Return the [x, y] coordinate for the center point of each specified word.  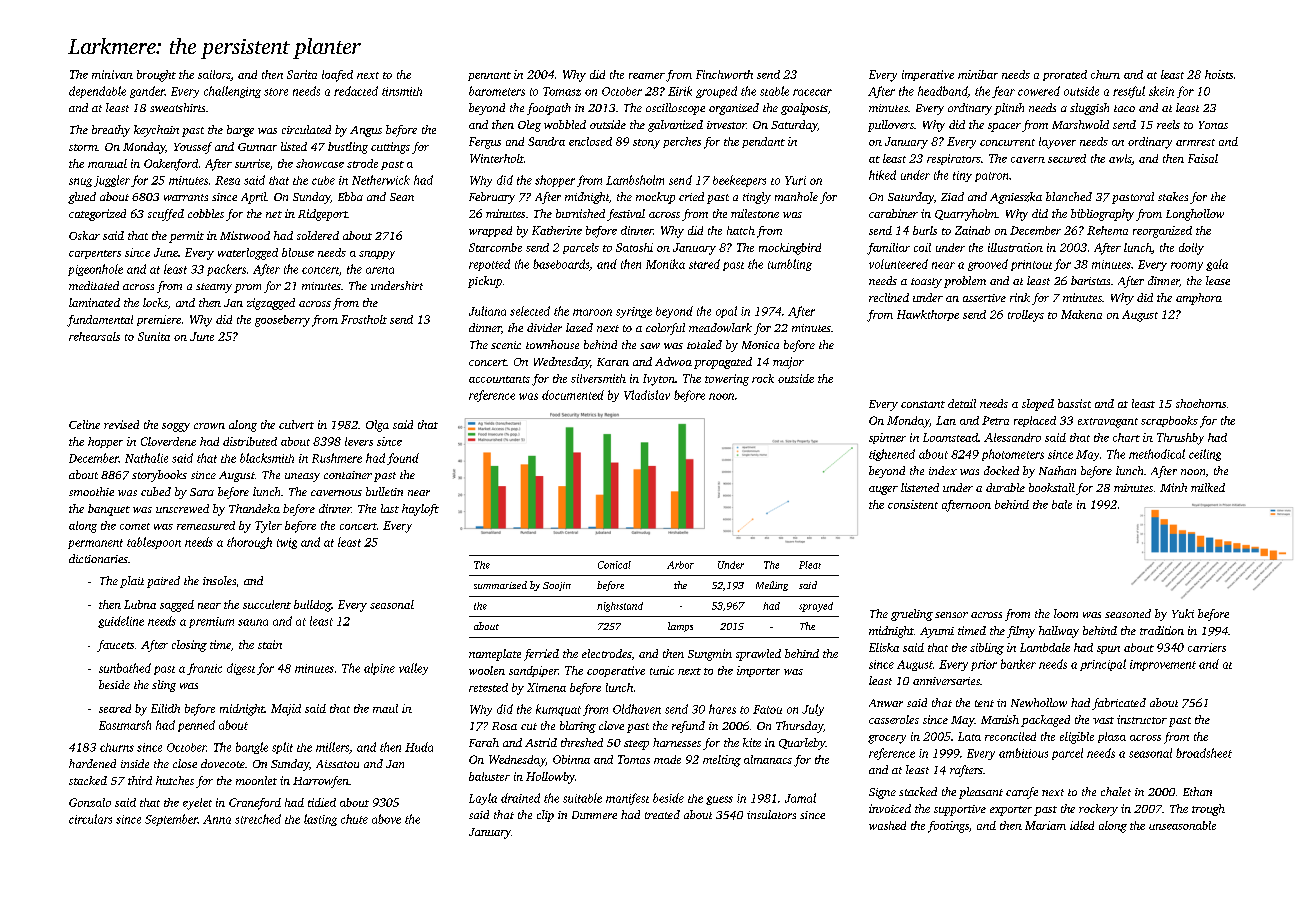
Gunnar [257, 147]
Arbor [680, 565]
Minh [1173, 487]
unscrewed [182, 508]
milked [1208, 487]
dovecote [223, 763]
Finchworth [724, 74]
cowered [1039, 91]
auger [883, 490]
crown [209, 426]
